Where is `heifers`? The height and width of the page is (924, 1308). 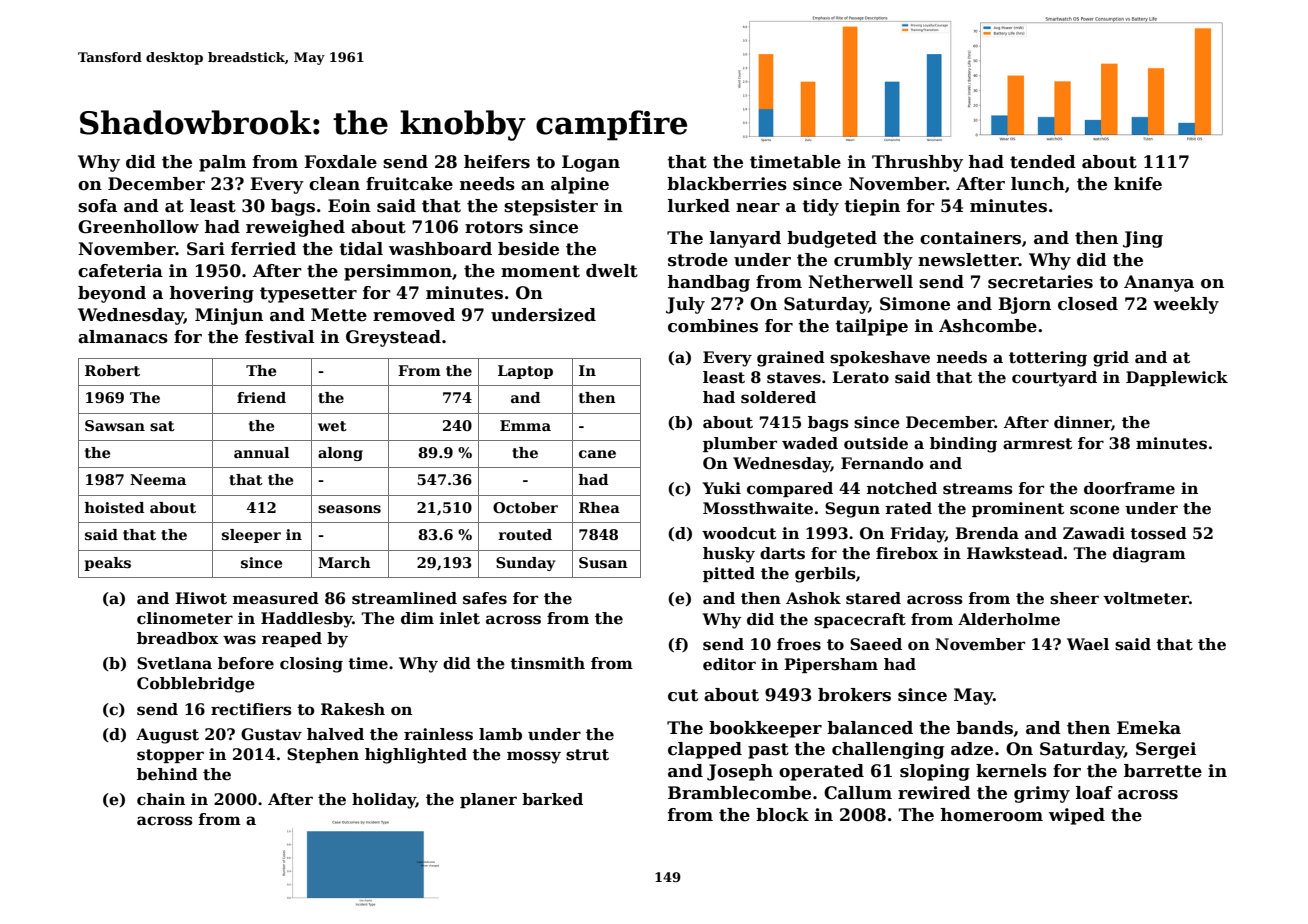 heifers is located at coordinates (497, 162).
